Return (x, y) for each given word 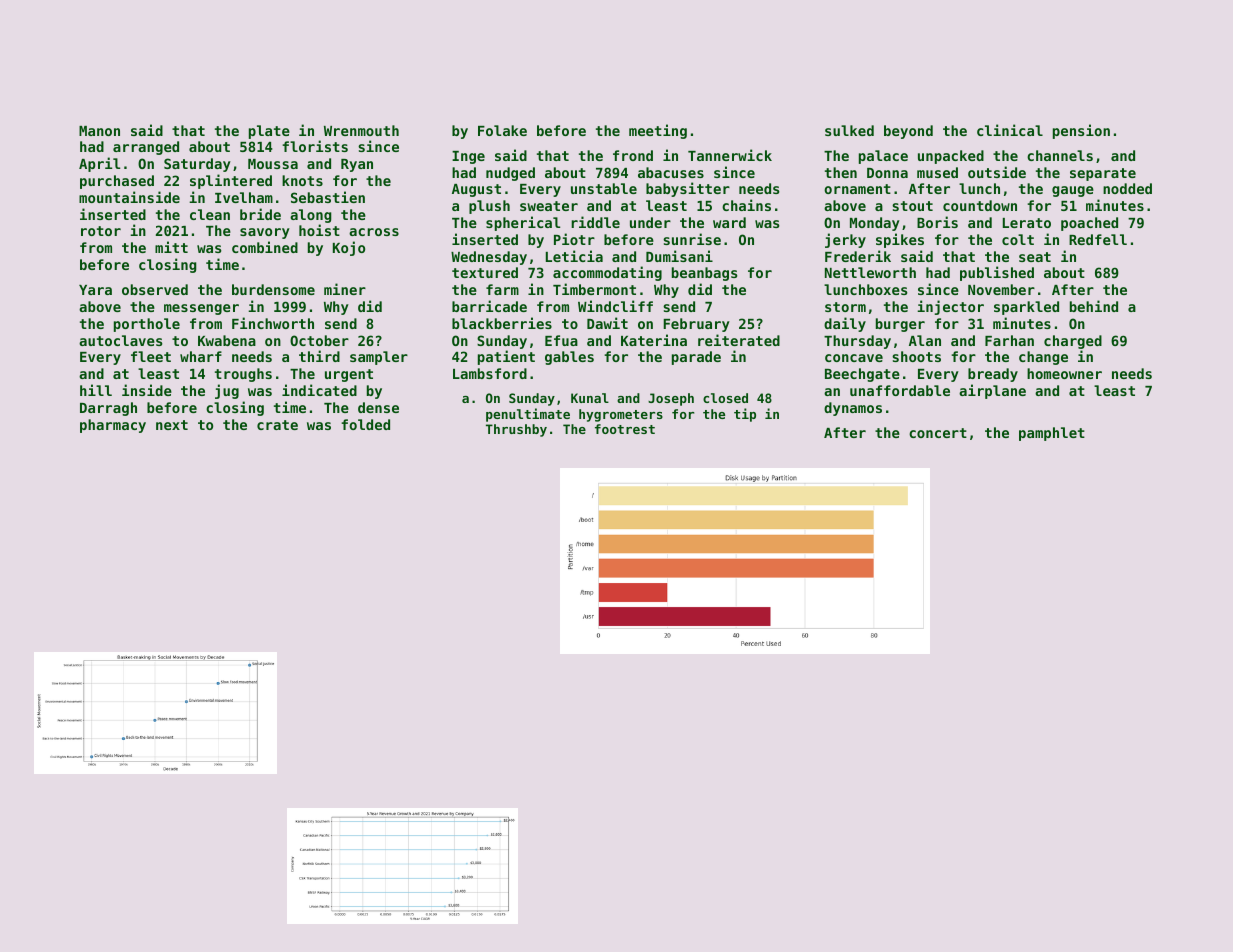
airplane (992, 391)
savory (265, 233)
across (374, 232)
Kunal (590, 398)
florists (315, 146)
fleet (151, 356)
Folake (502, 130)
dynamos (853, 409)
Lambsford (490, 373)
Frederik (858, 256)
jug (227, 391)
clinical (1010, 130)
